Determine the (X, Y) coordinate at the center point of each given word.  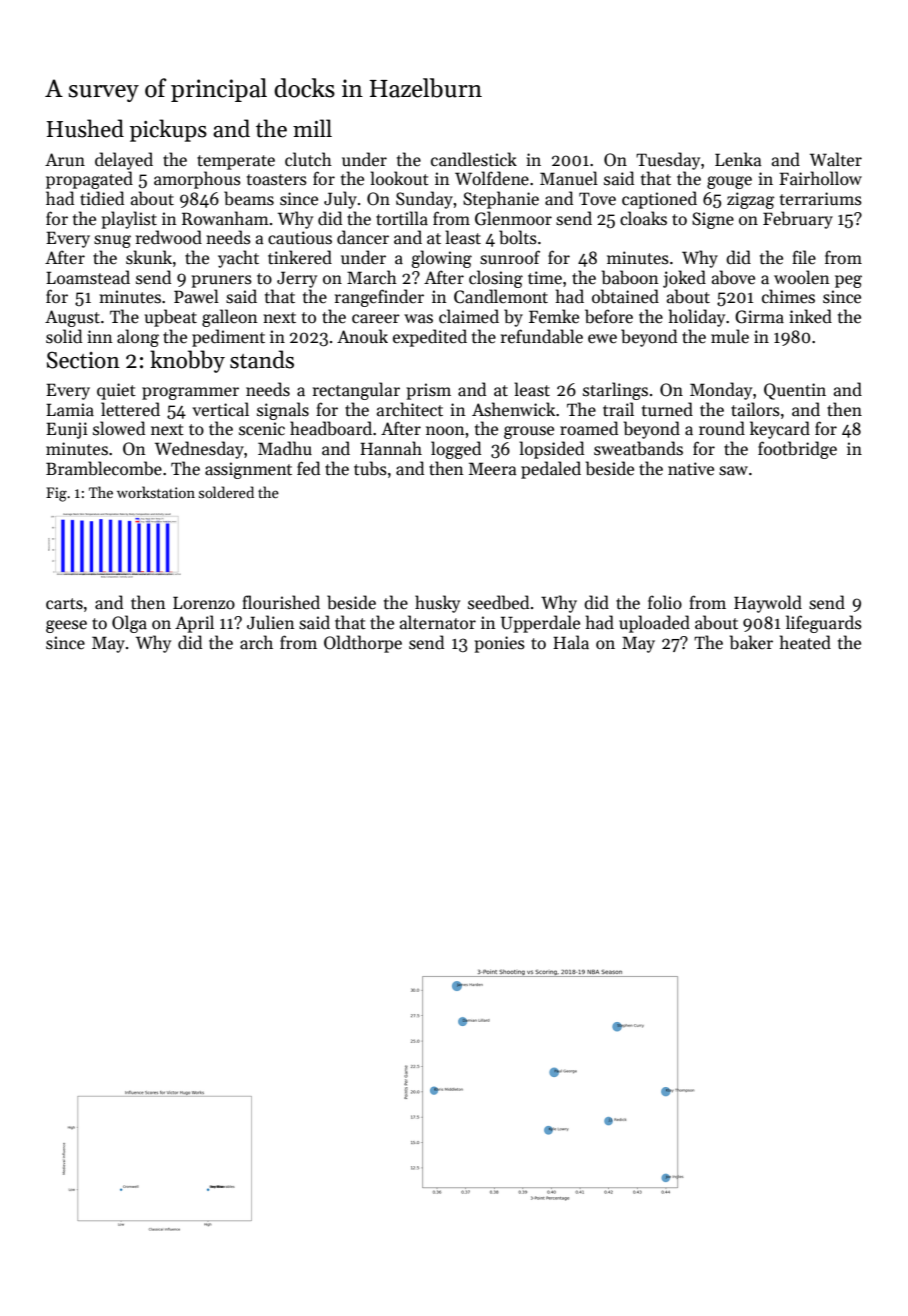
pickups (168, 130)
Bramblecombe (104, 468)
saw (733, 471)
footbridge (797, 450)
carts (64, 604)
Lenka (738, 159)
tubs (370, 468)
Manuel (569, 178)
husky (437, 604)
